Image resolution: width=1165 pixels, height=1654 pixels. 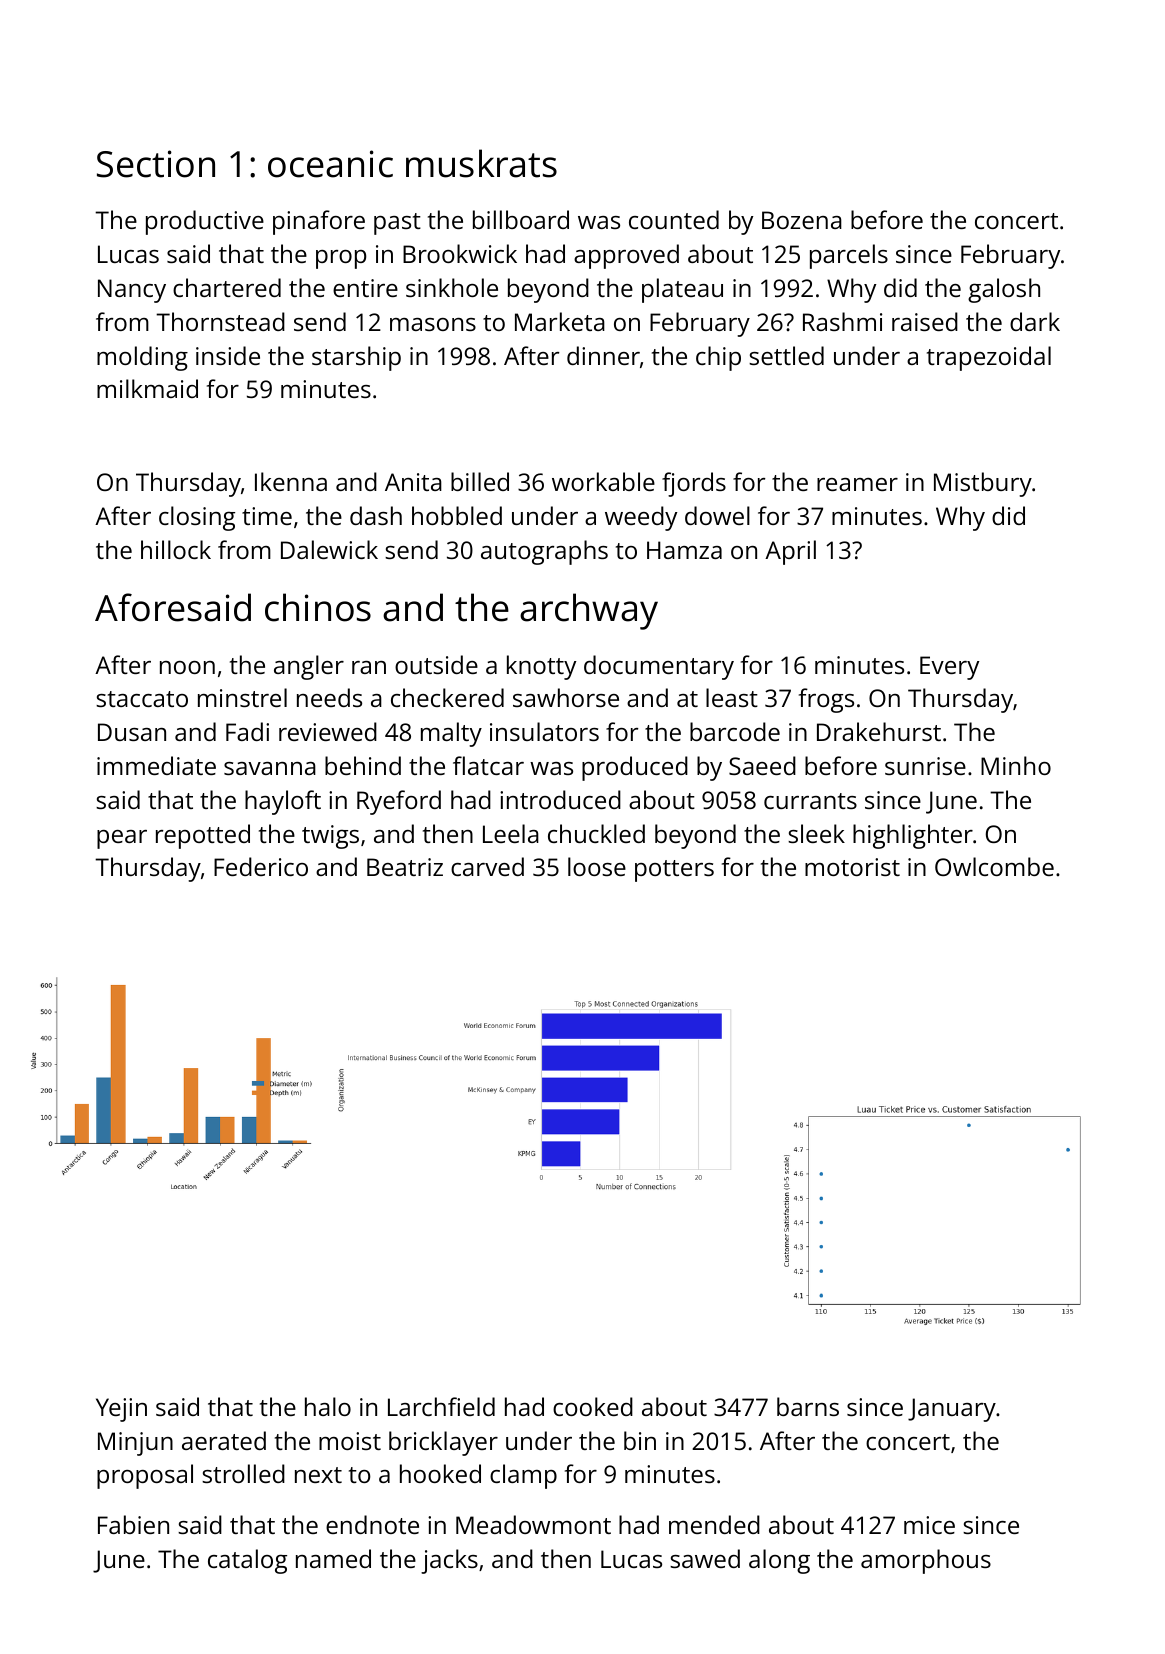 I want to click on entire, so click(x=365, y=288).
